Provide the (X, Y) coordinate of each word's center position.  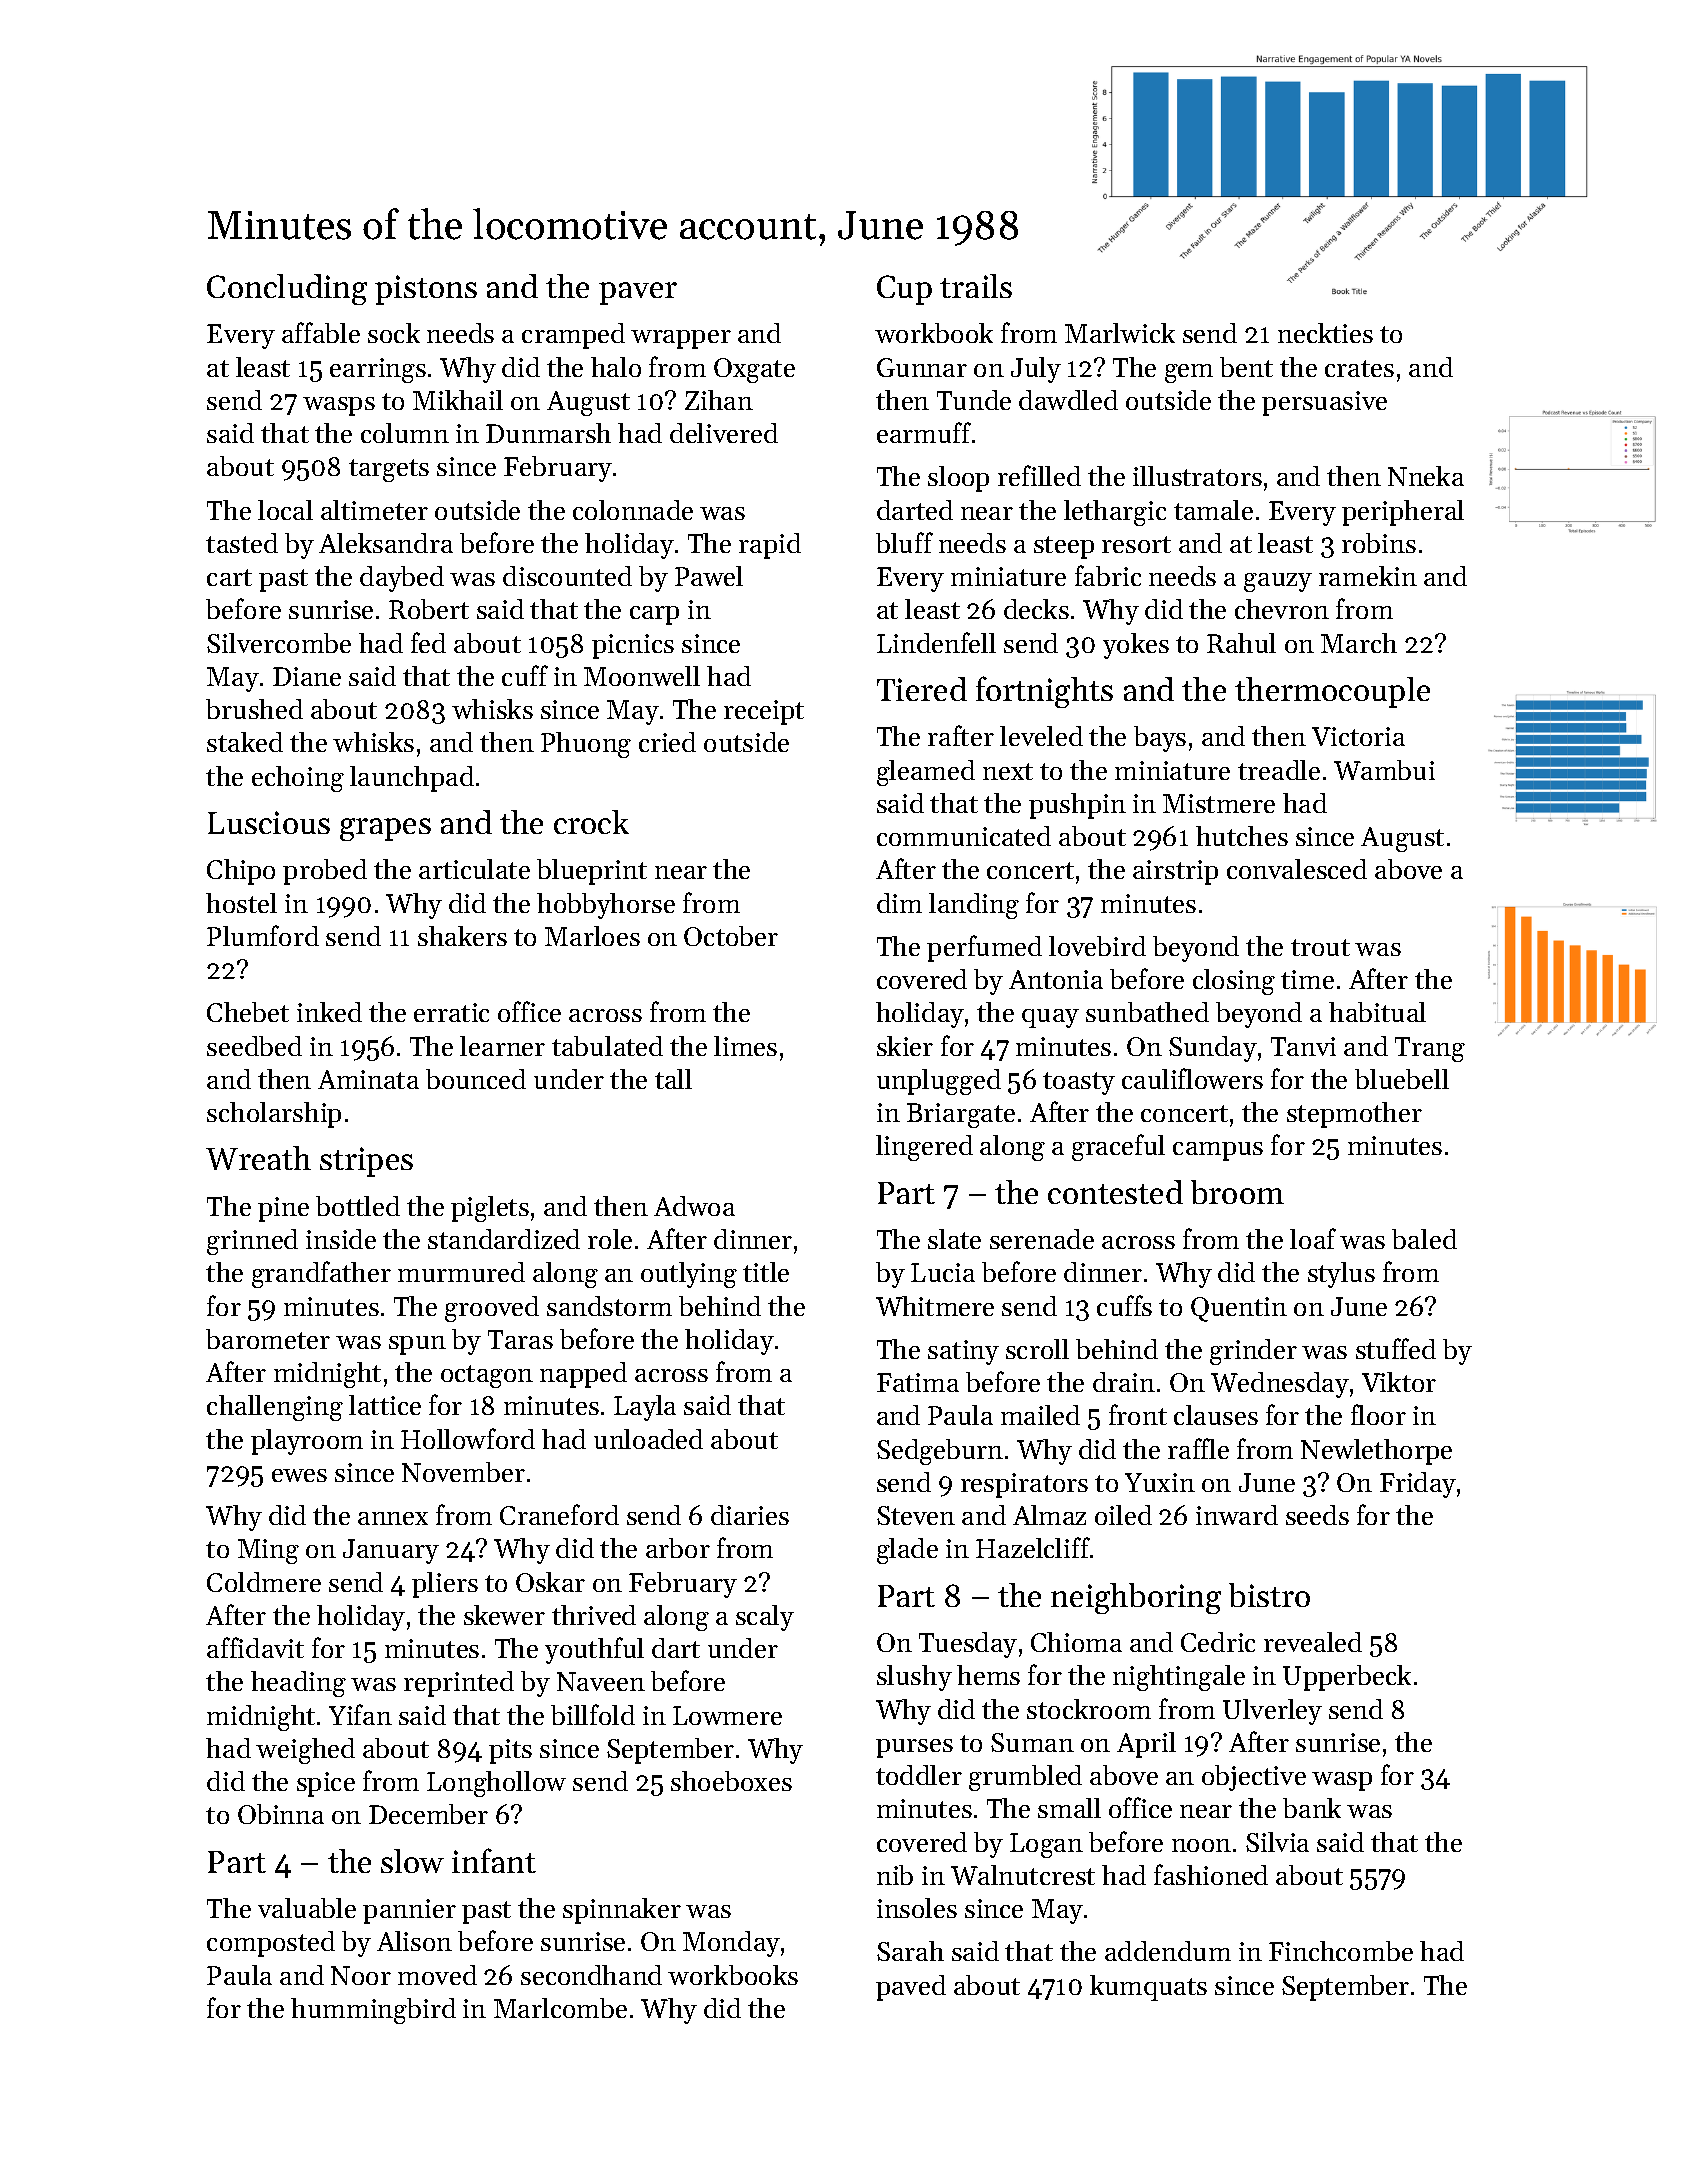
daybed (402, 579)
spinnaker (622, 1911)
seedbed (254, 1046)
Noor (361, 1975)
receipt (764, 712)
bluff (904, 542)
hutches (1242, 836)
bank (1312, 1808)
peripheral (1403, 513)
